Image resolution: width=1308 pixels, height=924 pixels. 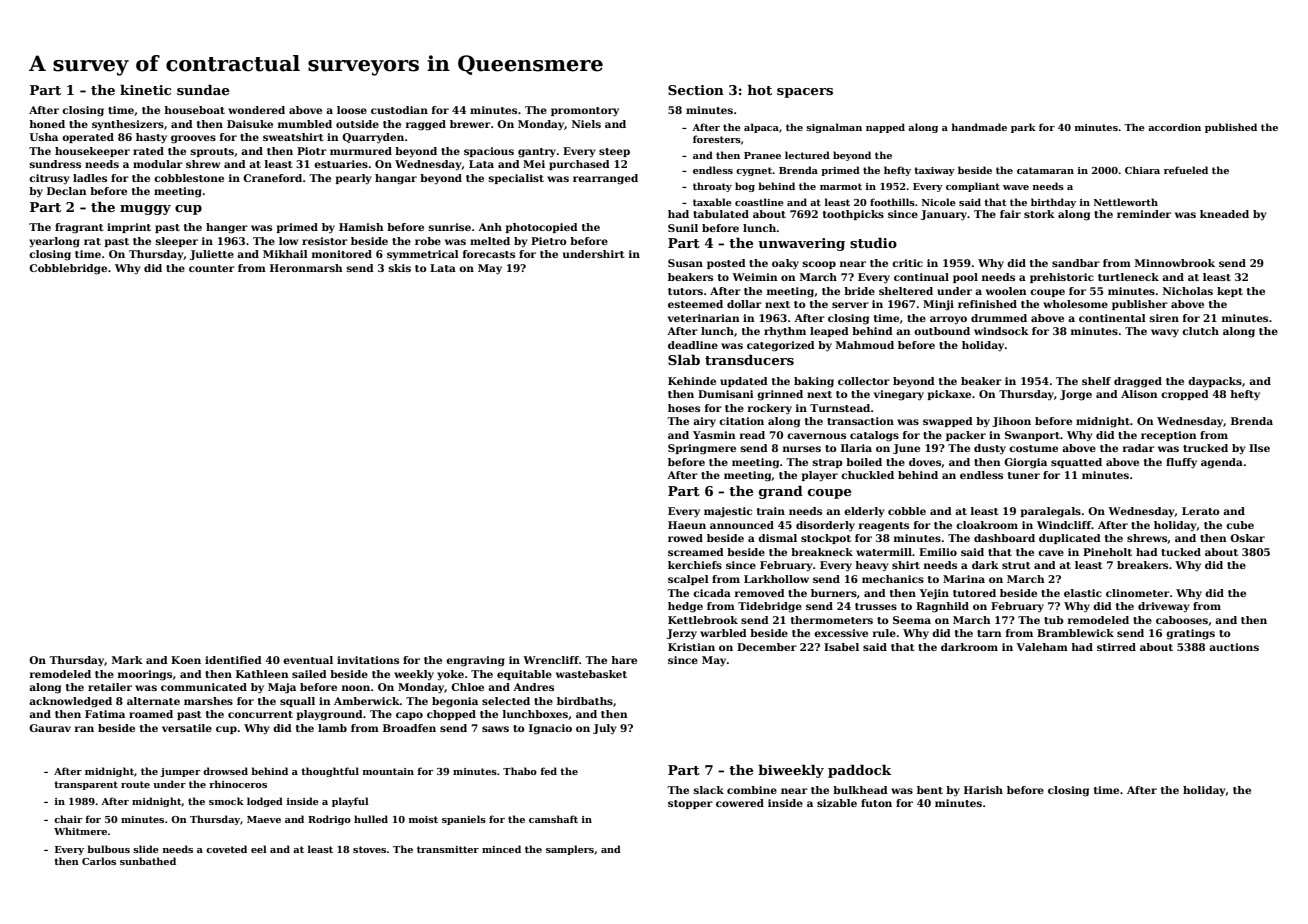 What do you see at coordinates (693, 345) in the screenshot?
I see `deadline` at bounding box center [693, 345].
